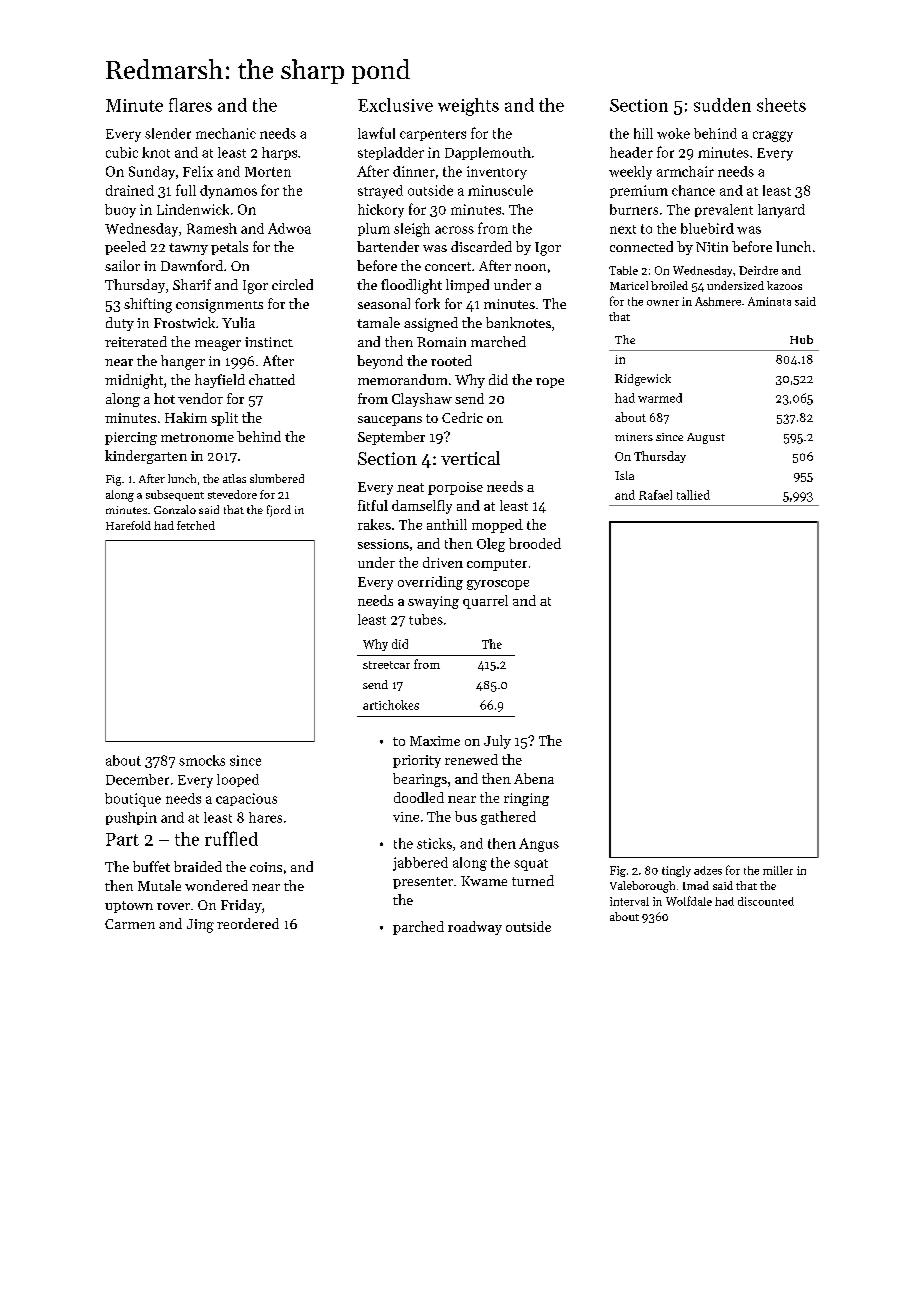  I want to click on weights, so click(468, 107).
